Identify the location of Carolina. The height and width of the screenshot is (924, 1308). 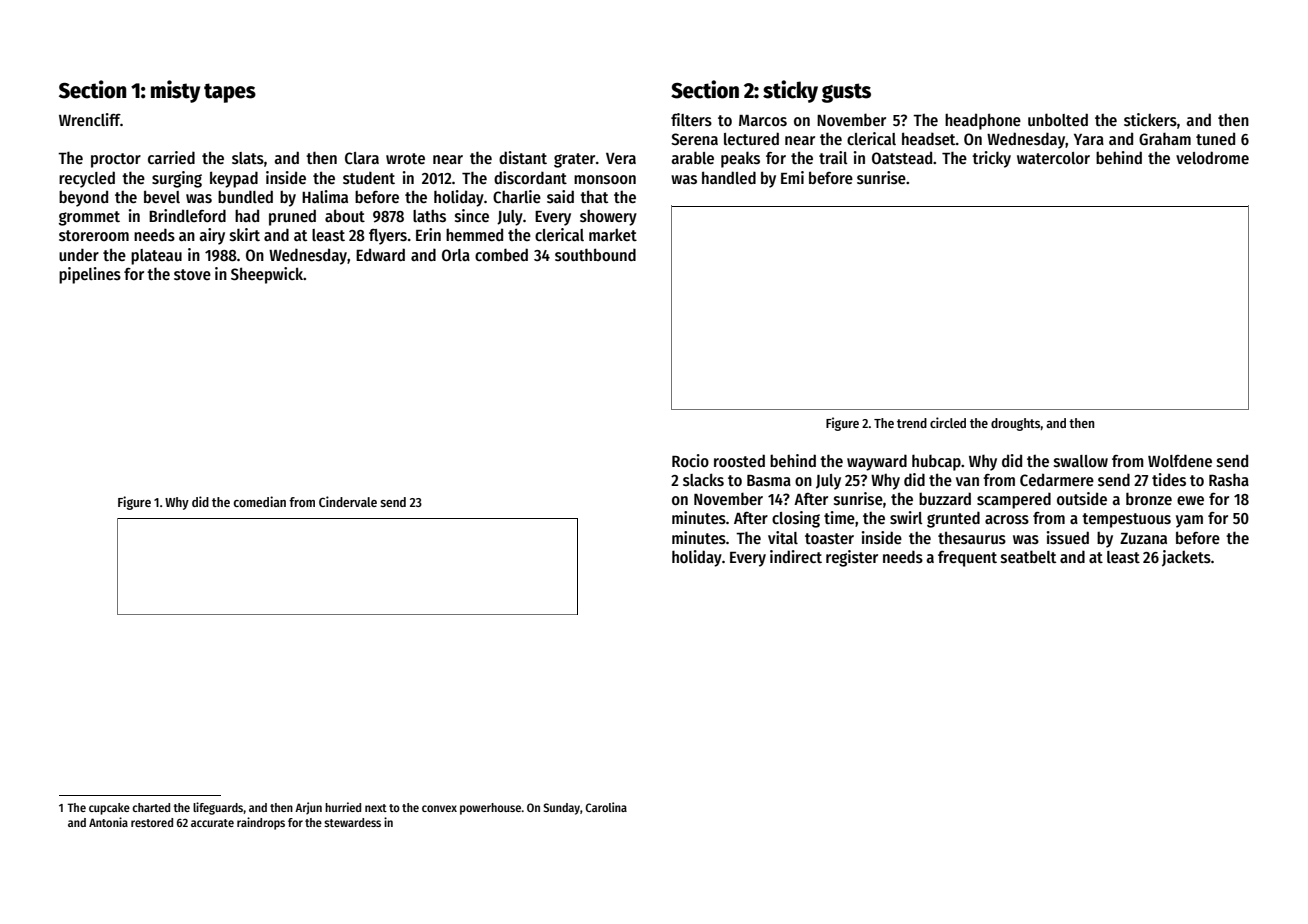
(606, 807).
